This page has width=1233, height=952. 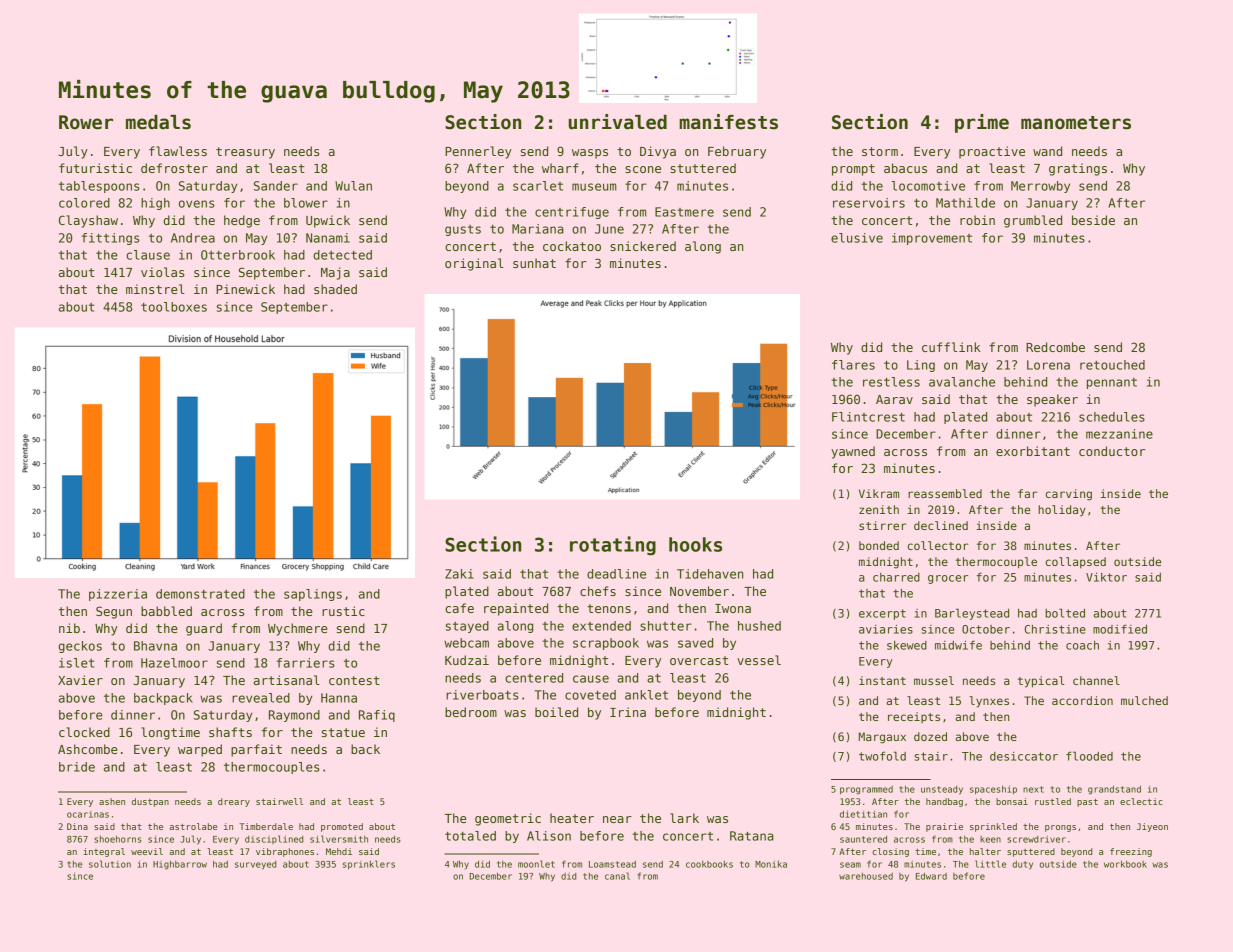 What do you see at coordinates (945, 493) in the page?
I see `reassembled` at bounding box center [945, 493].
